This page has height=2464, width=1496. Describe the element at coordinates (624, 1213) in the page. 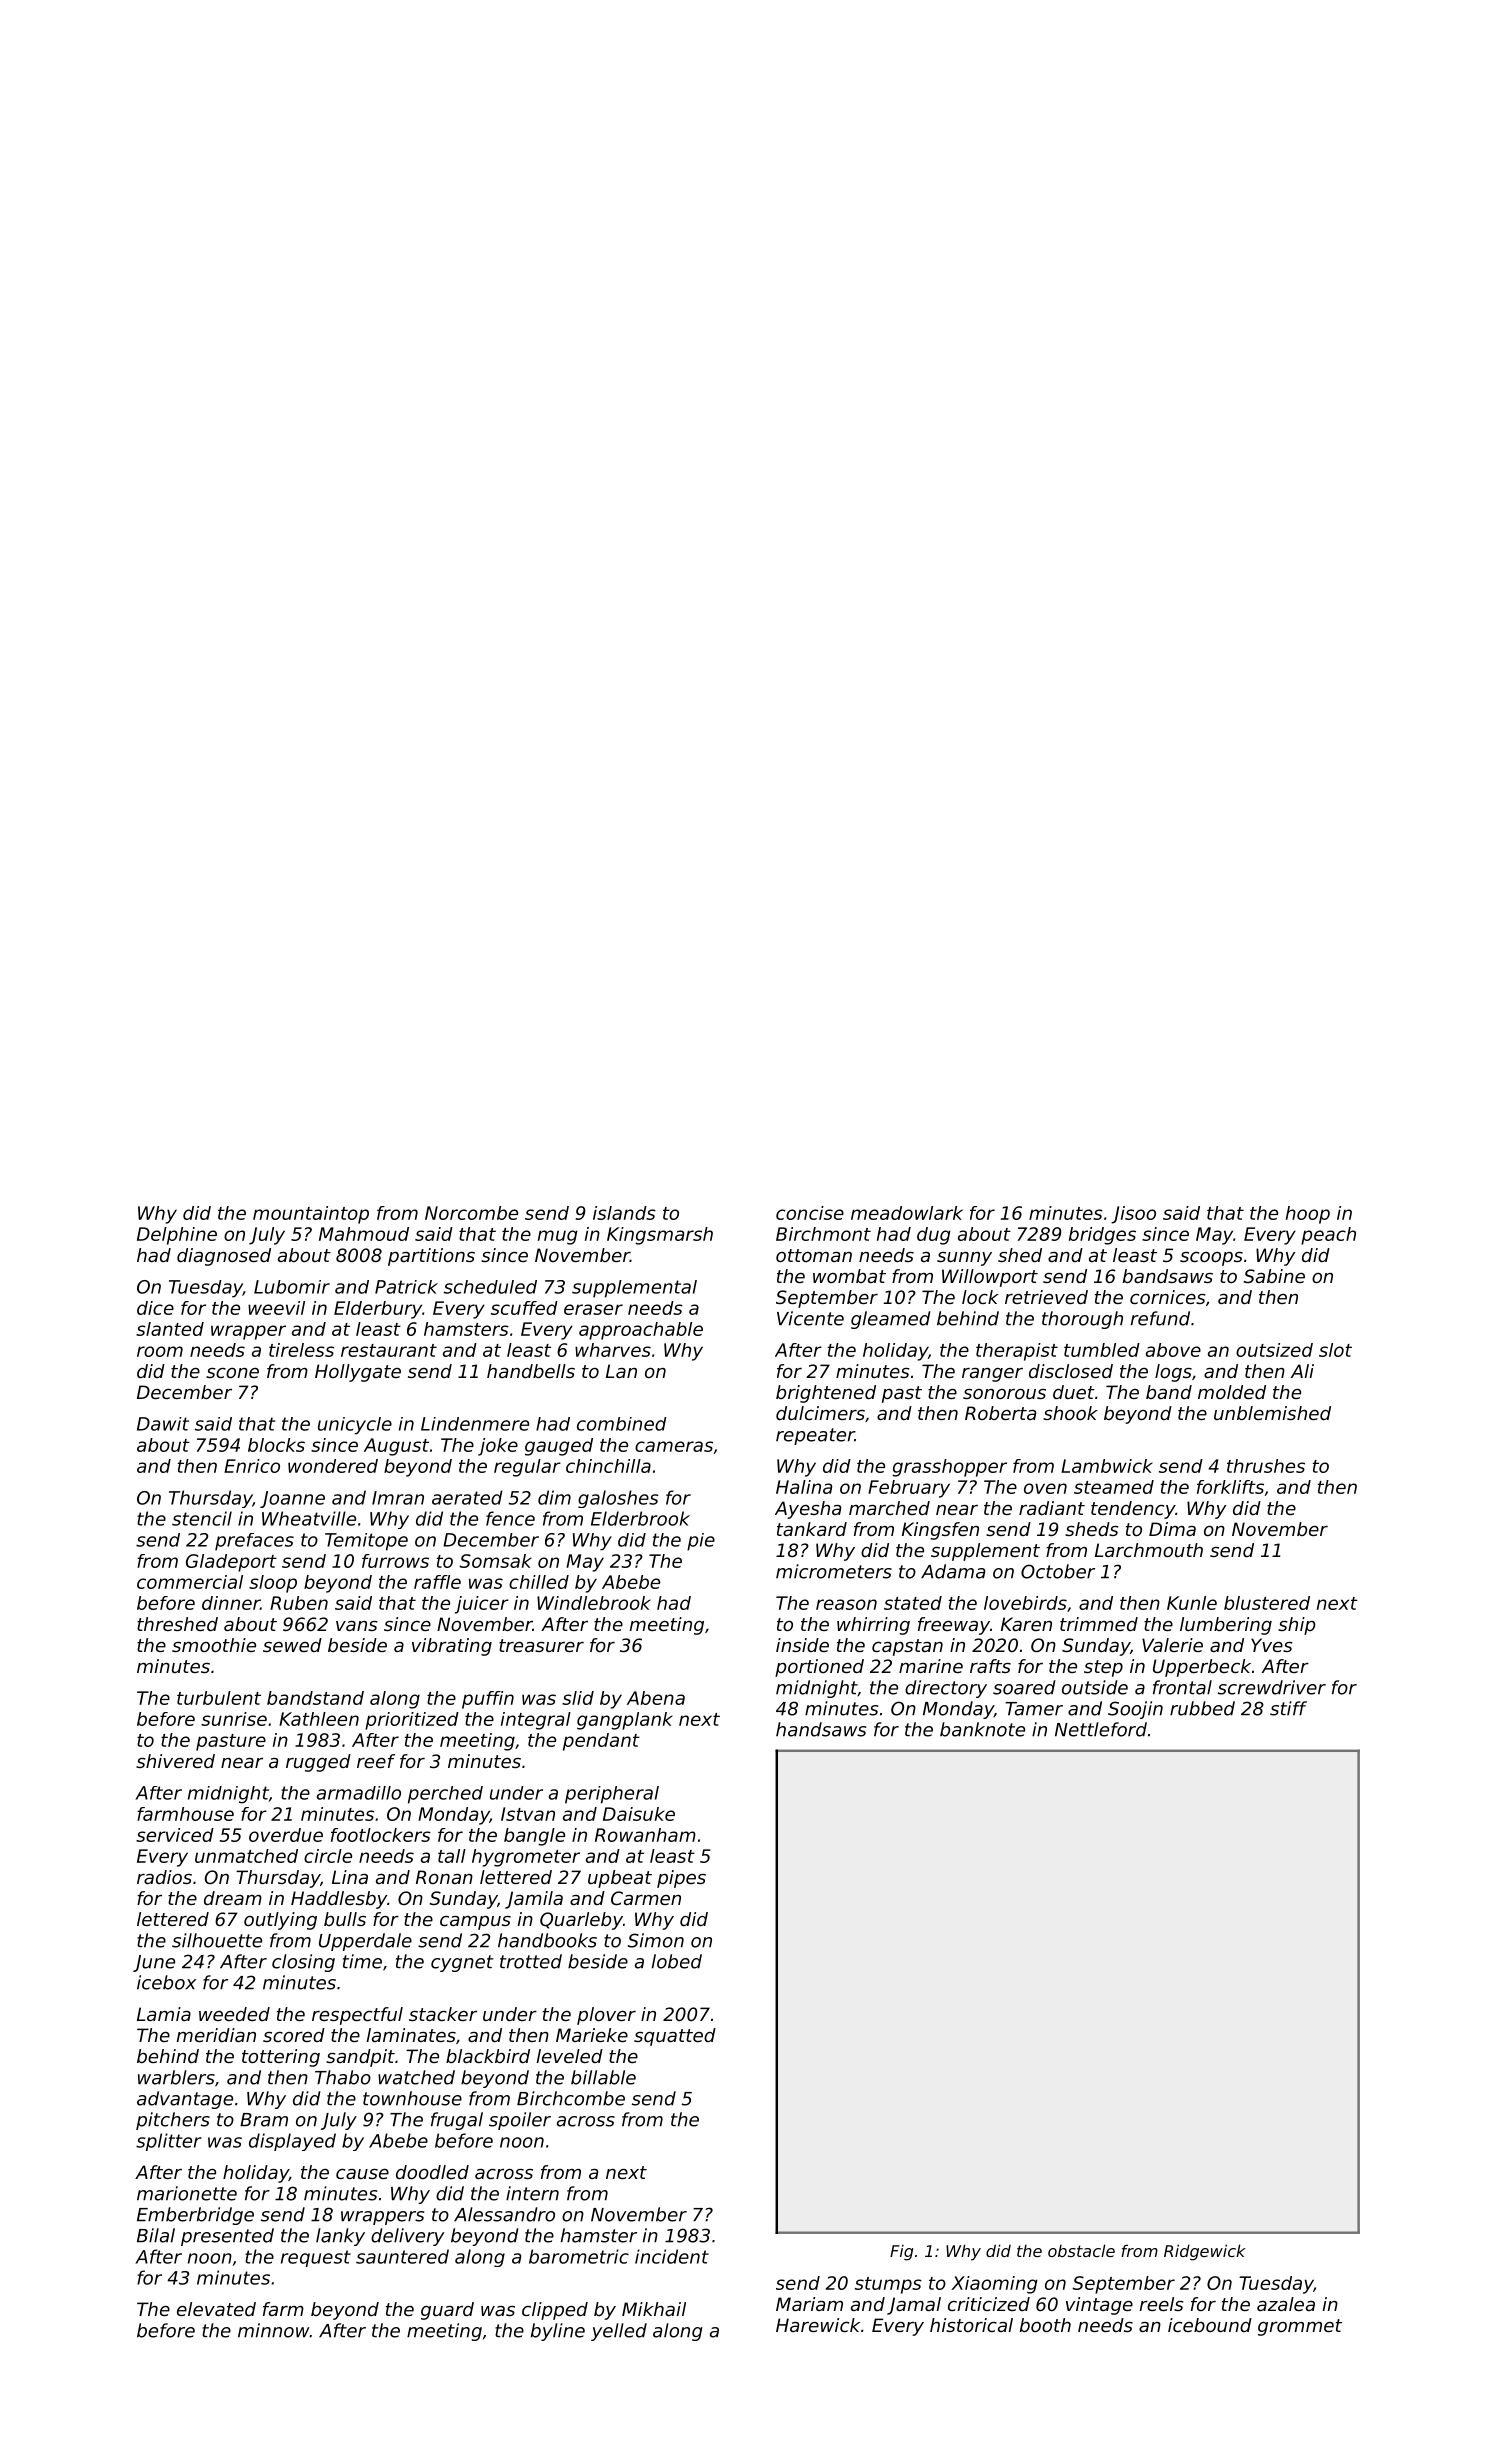

I see `islands` at that location.
